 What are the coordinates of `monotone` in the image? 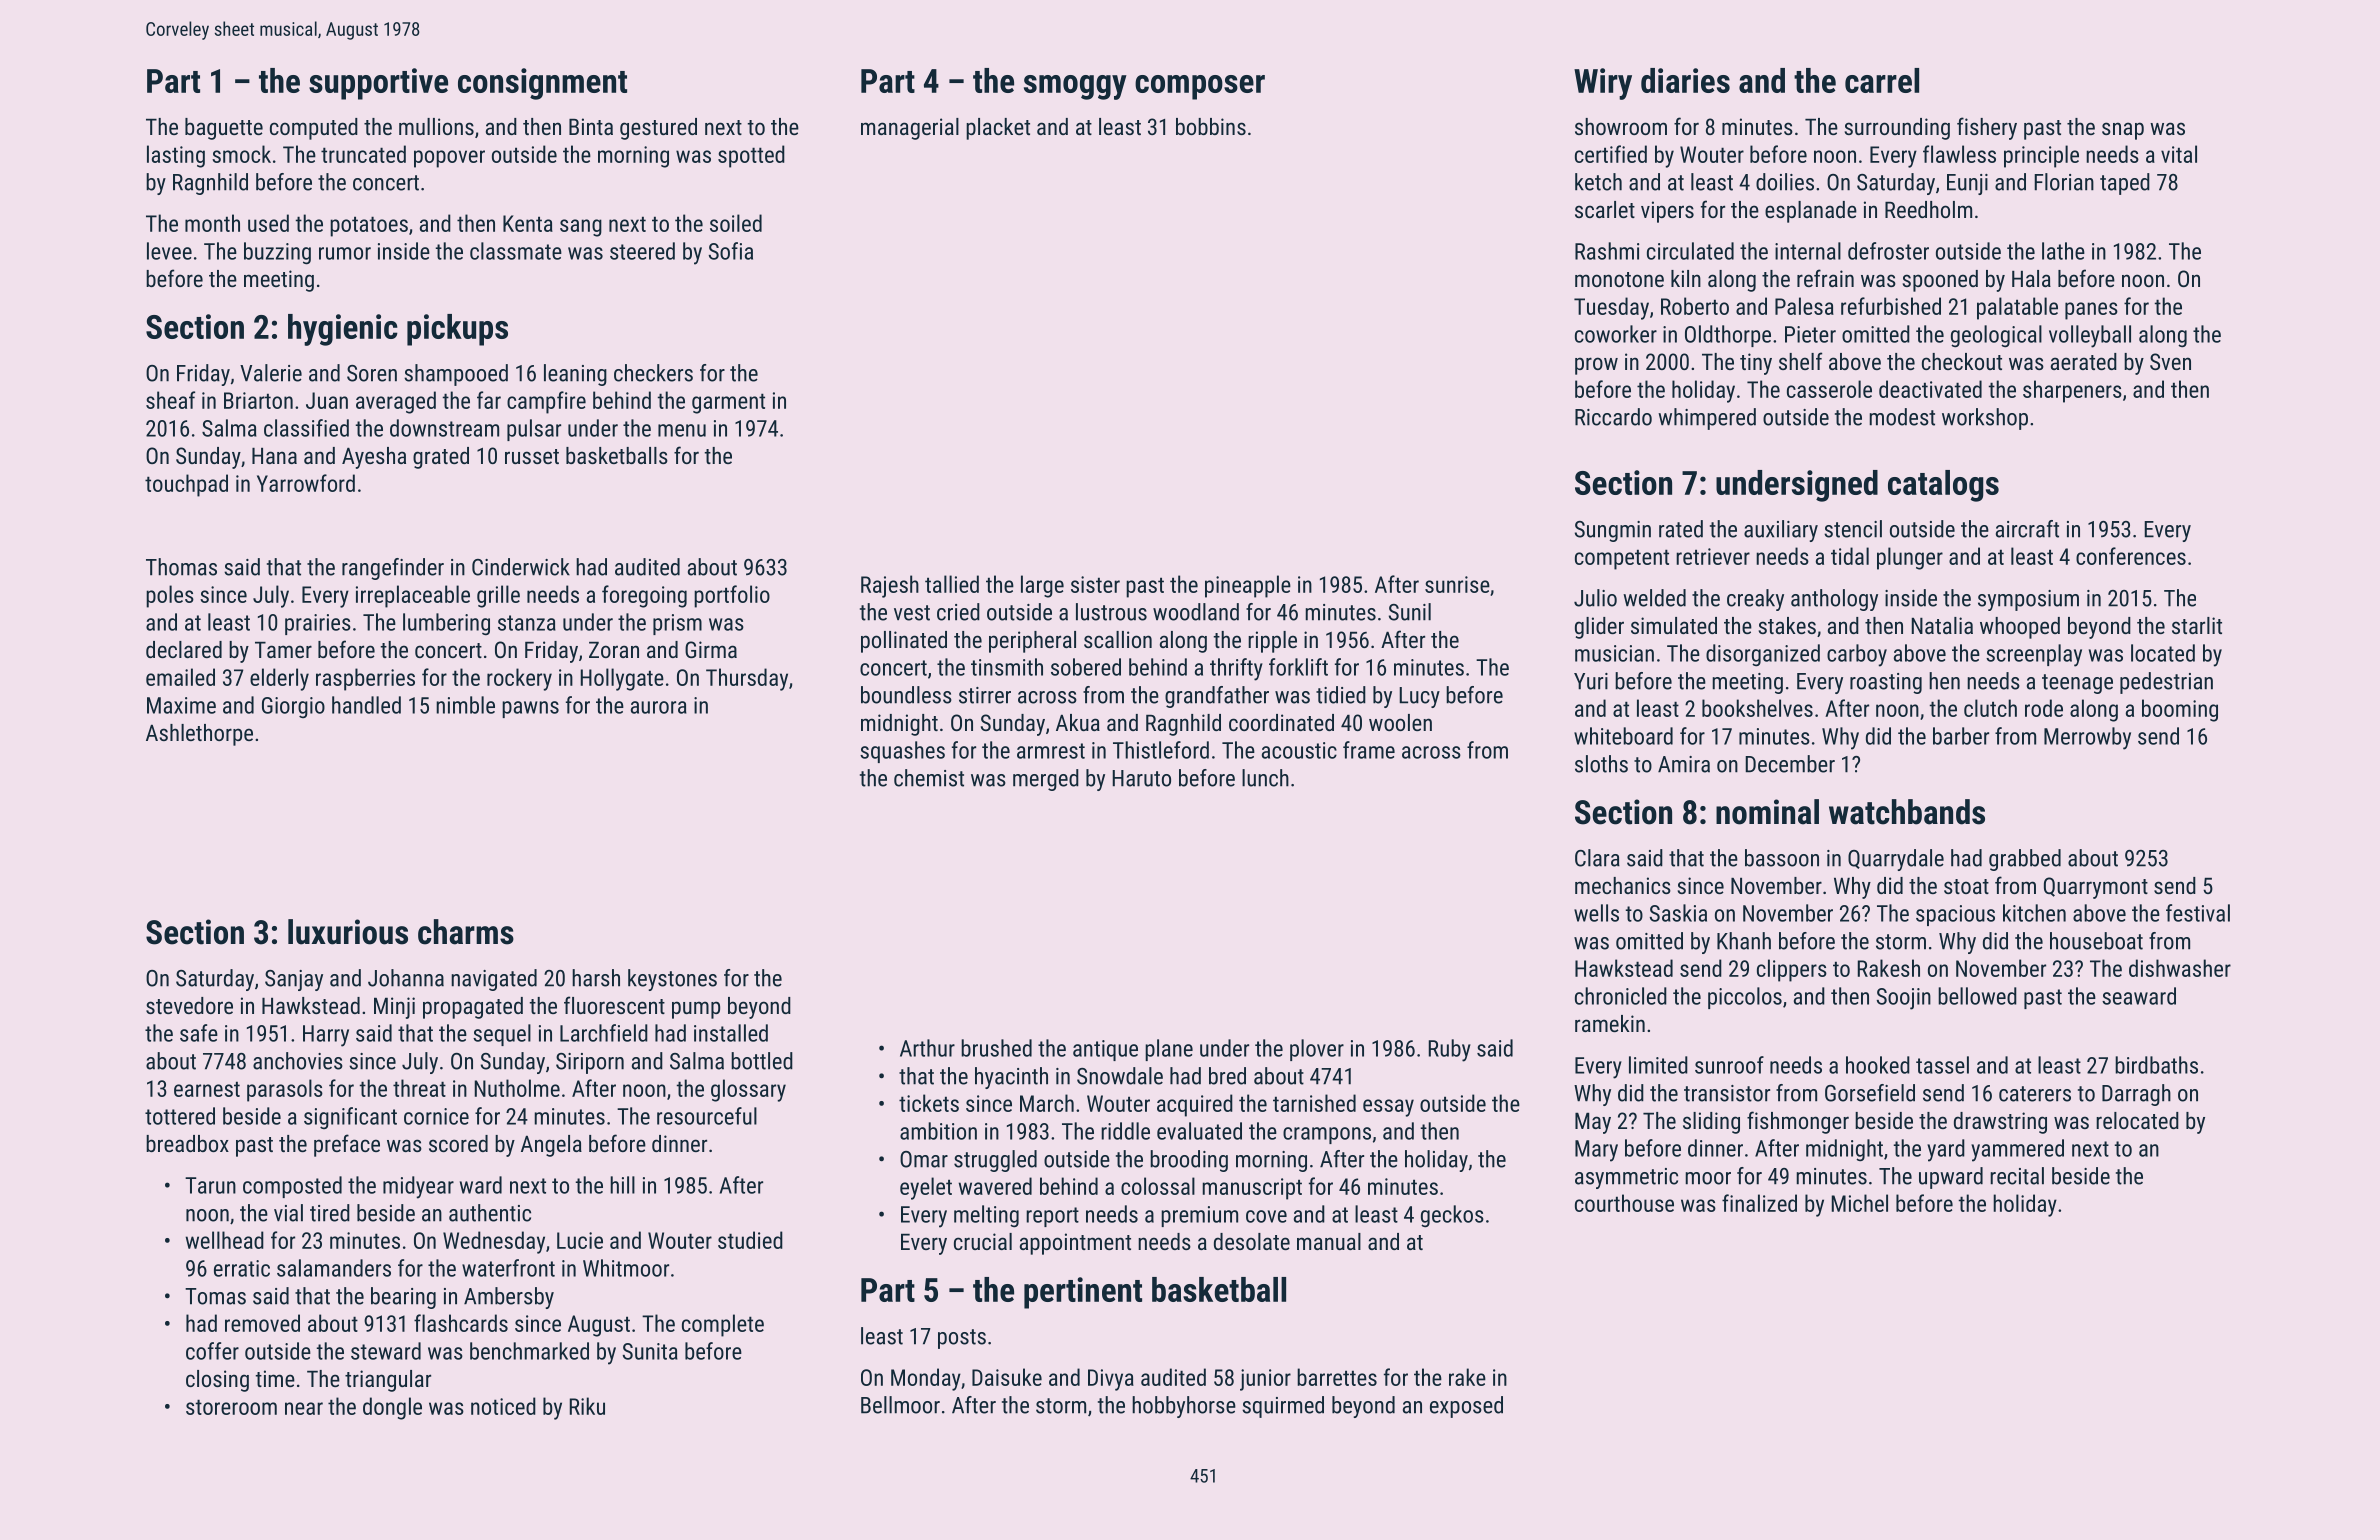 It's located at (1619, 279).
